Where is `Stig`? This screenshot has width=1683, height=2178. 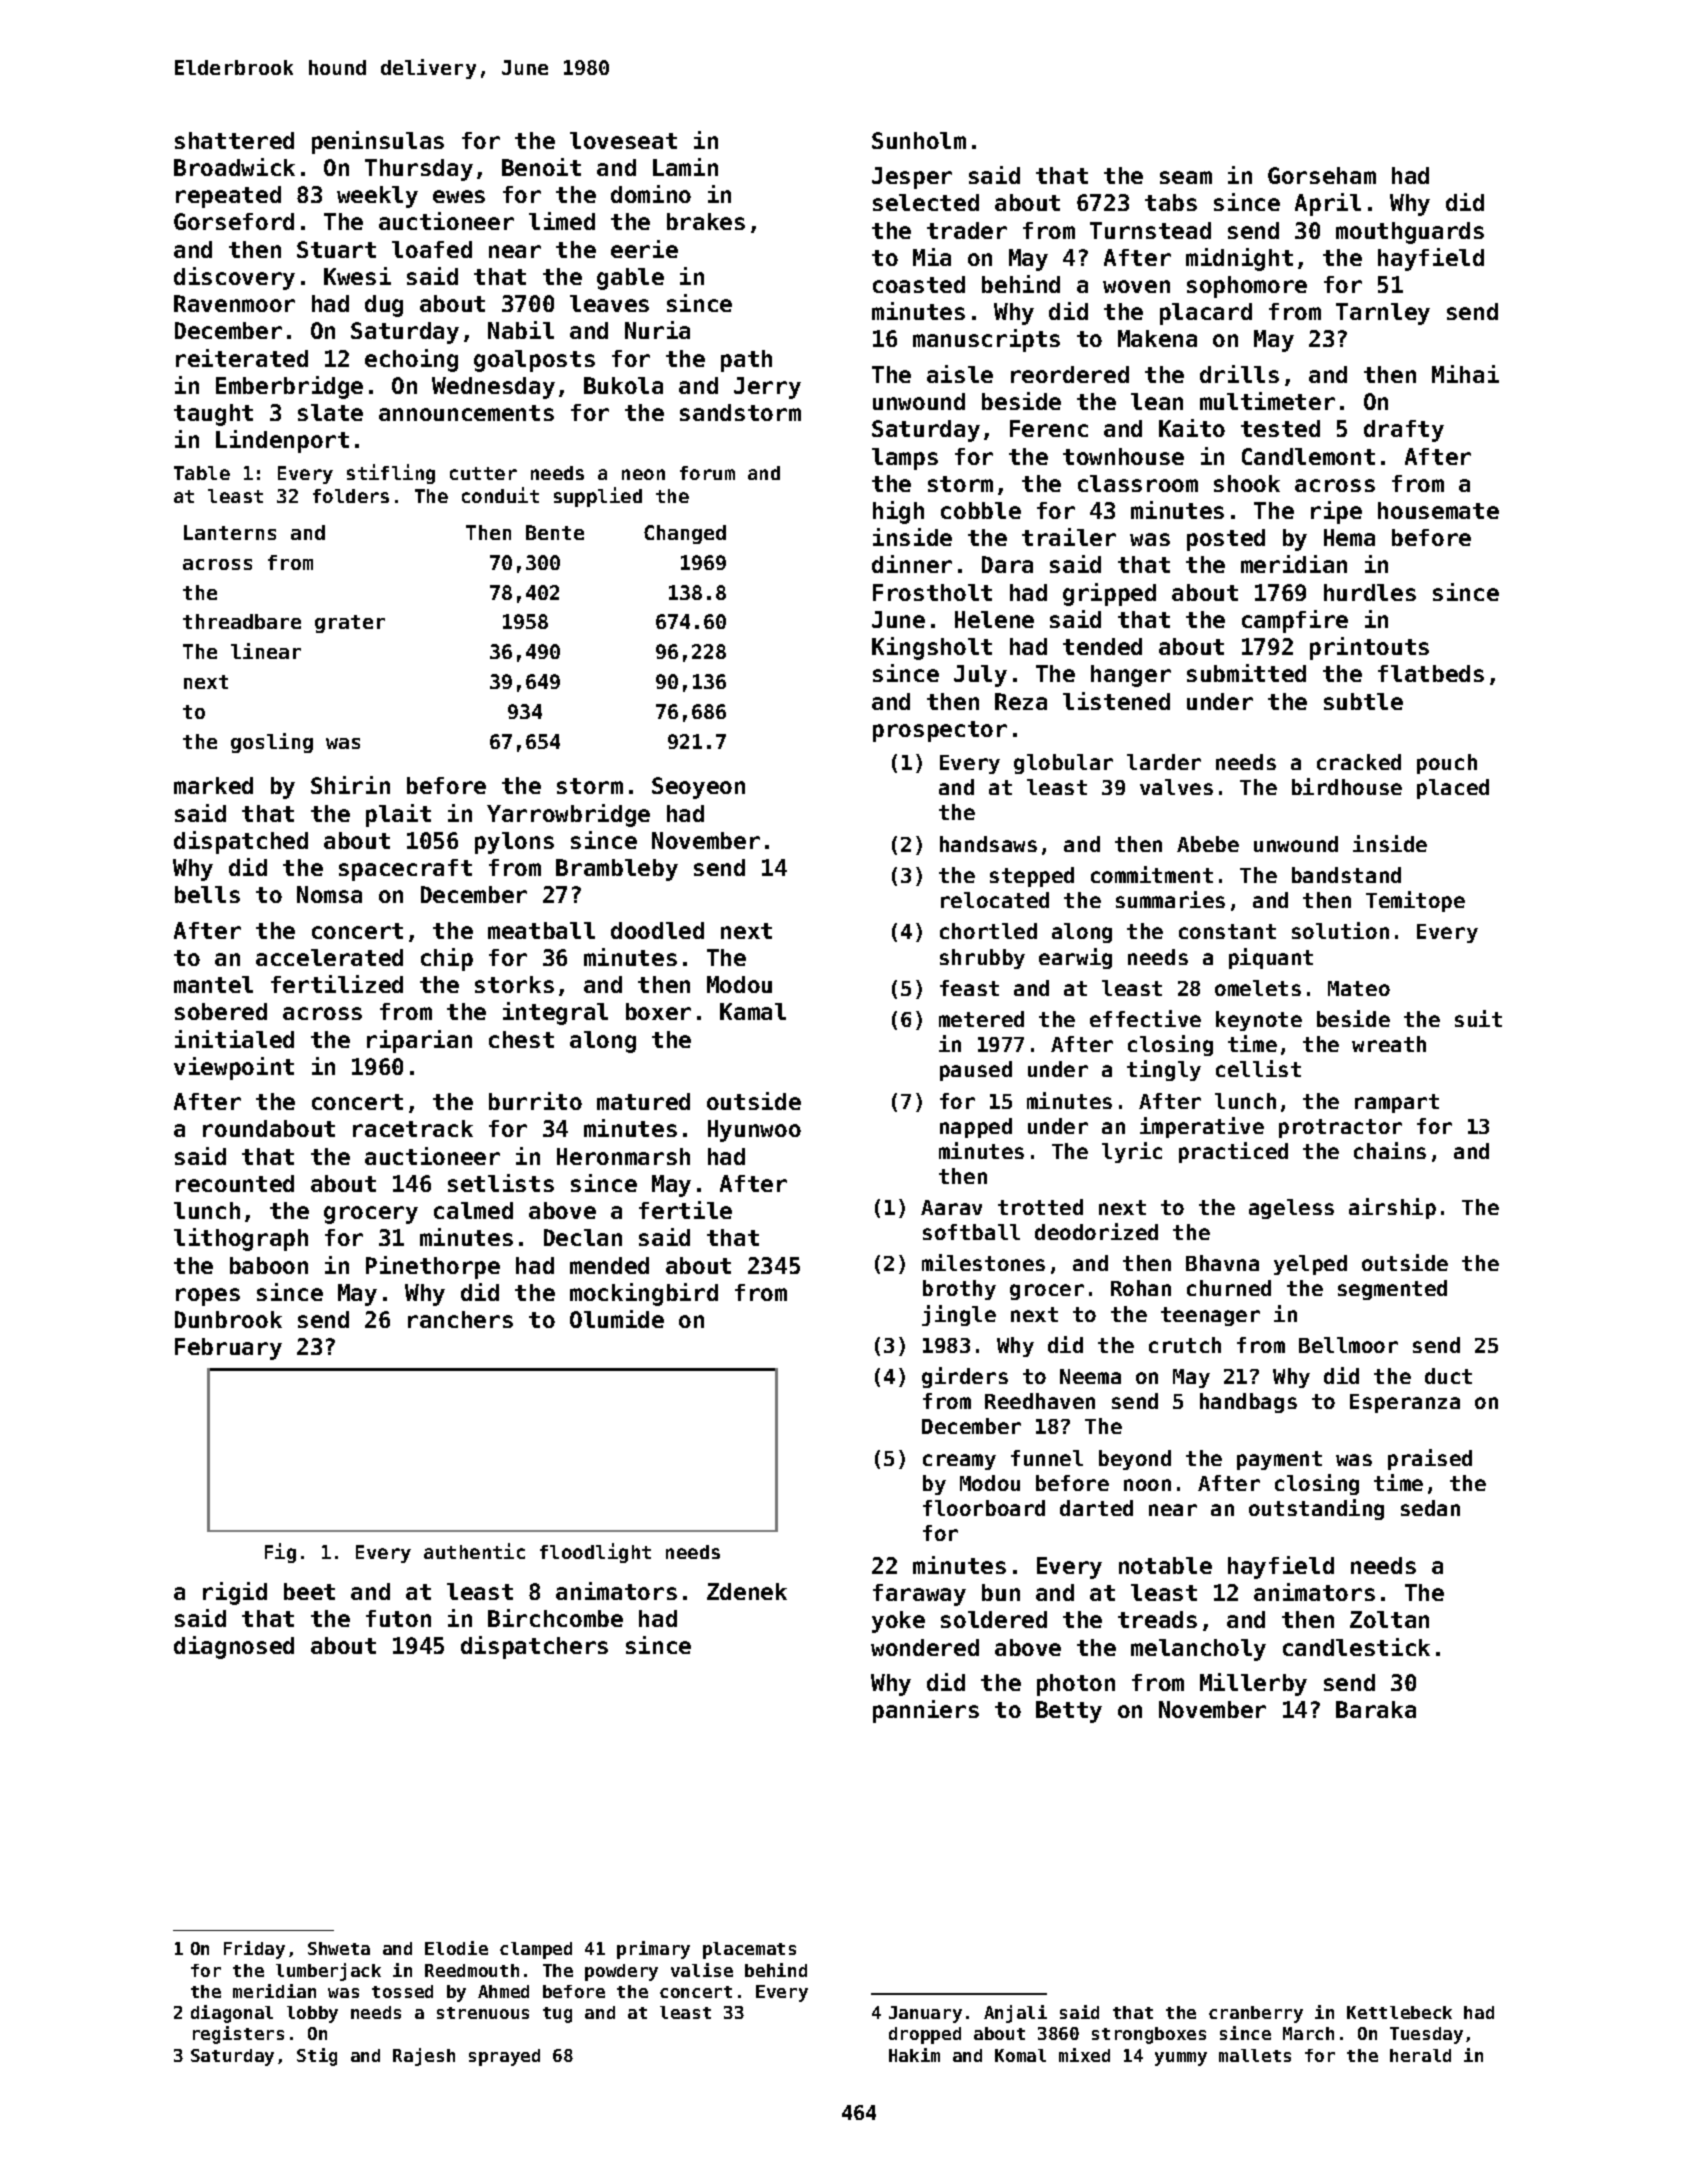 Stig is located at coordinates (317, 2057).
